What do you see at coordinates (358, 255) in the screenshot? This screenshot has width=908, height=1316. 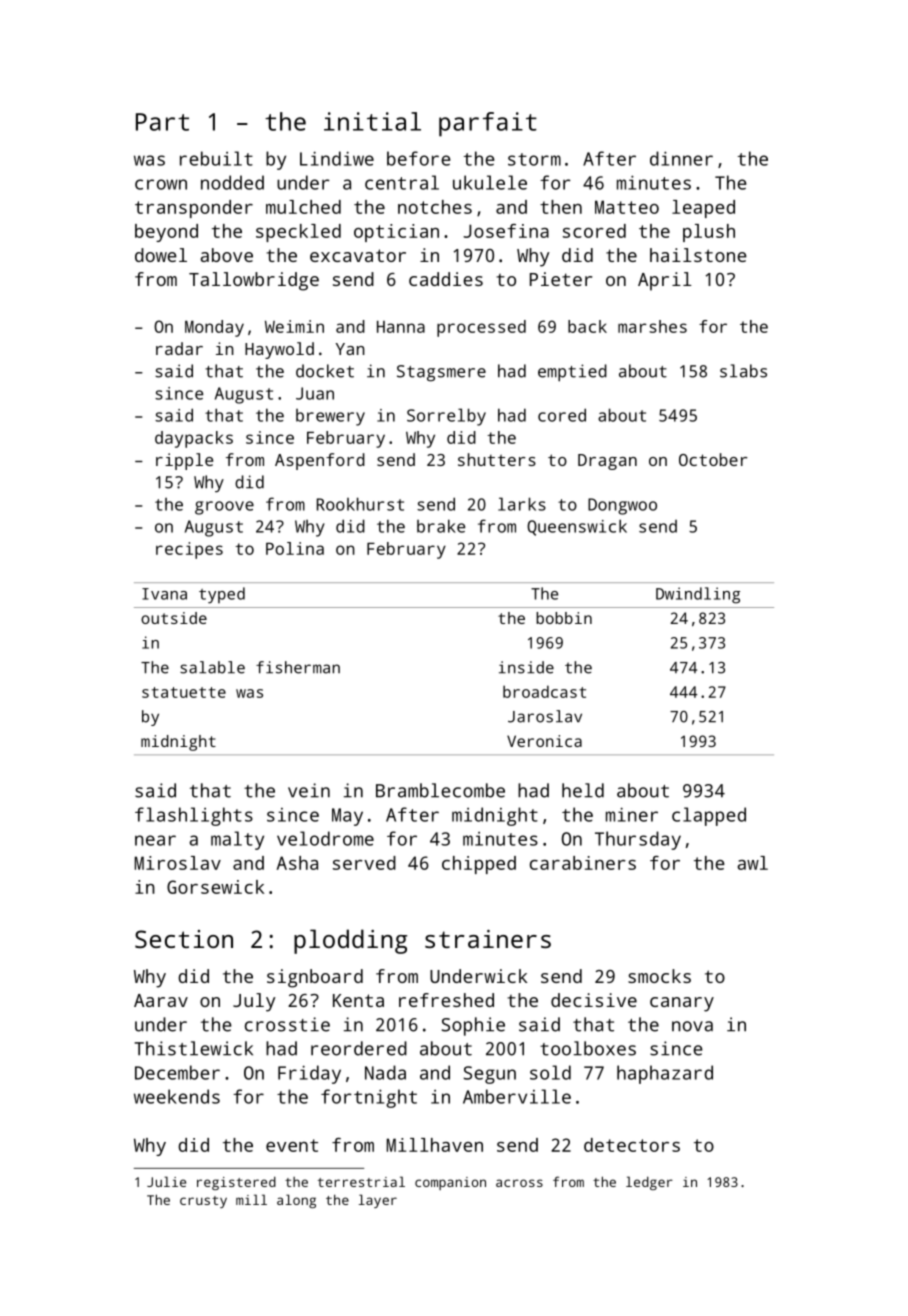 I see `excavator` at bounding box center [358, 255].
